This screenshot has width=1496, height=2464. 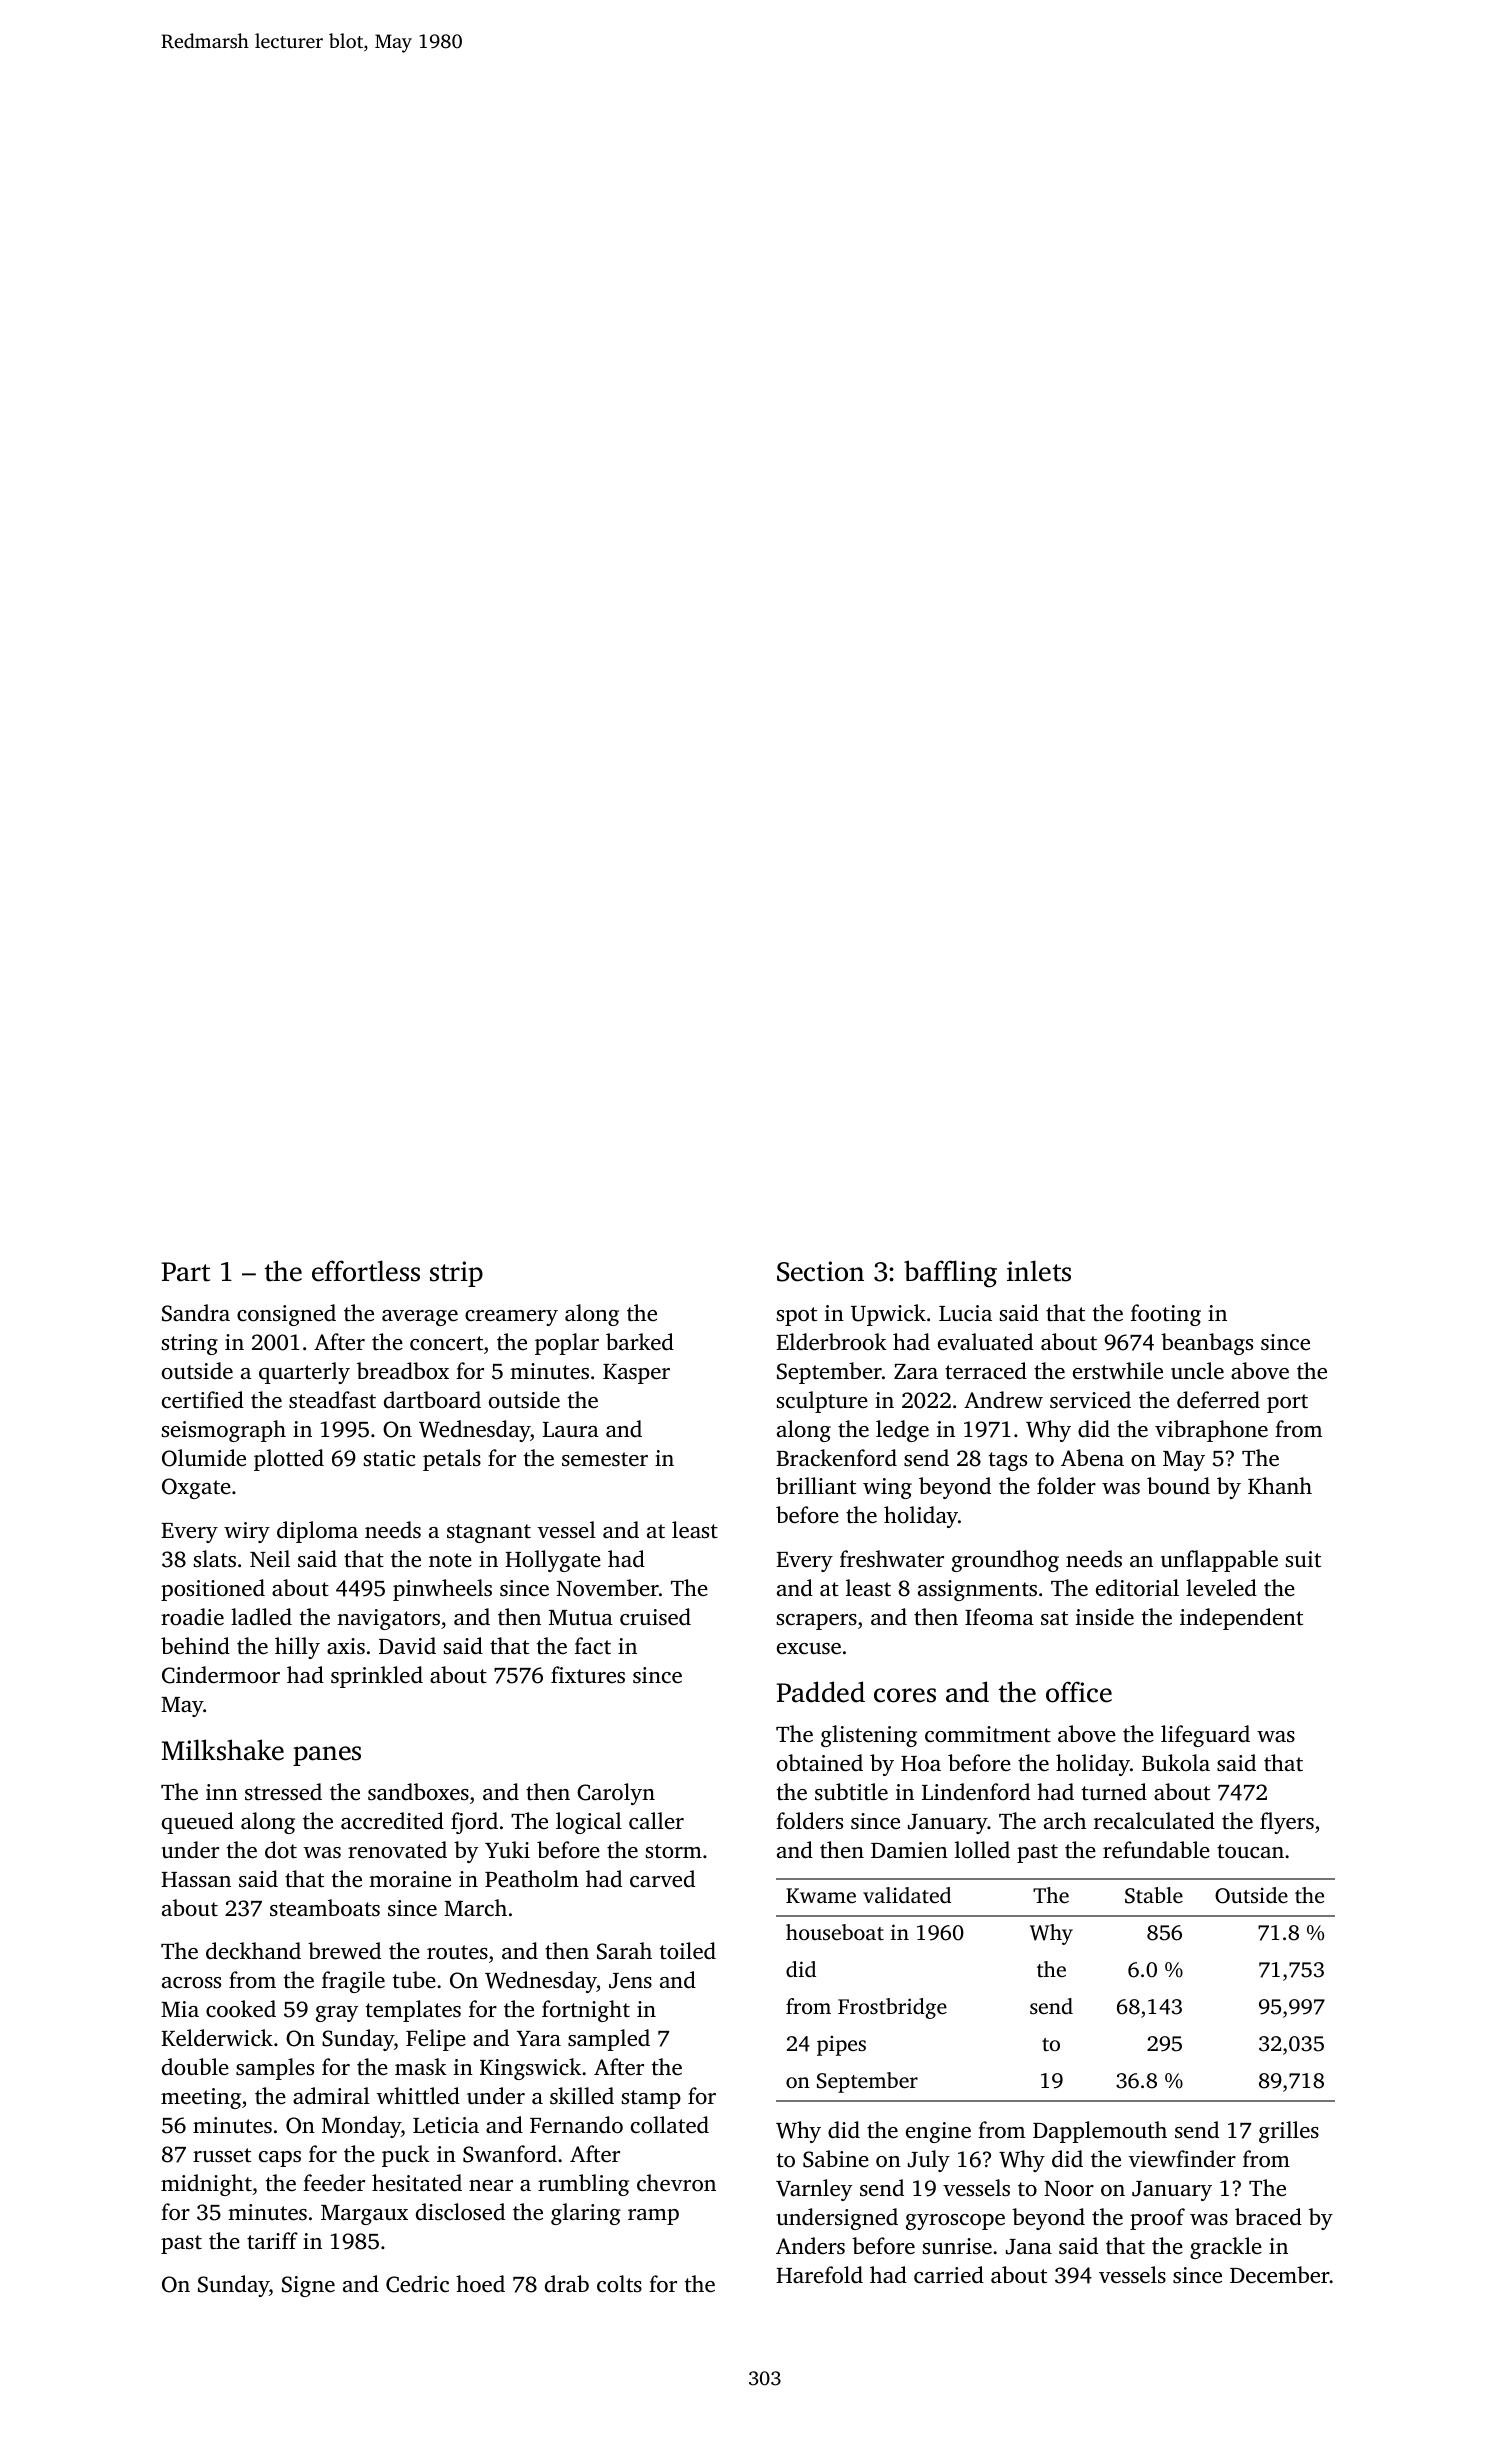 What do you see at coordinates (337, 2014) in the screenshot?
I see `gray` at bounding box center [337, 2014].
